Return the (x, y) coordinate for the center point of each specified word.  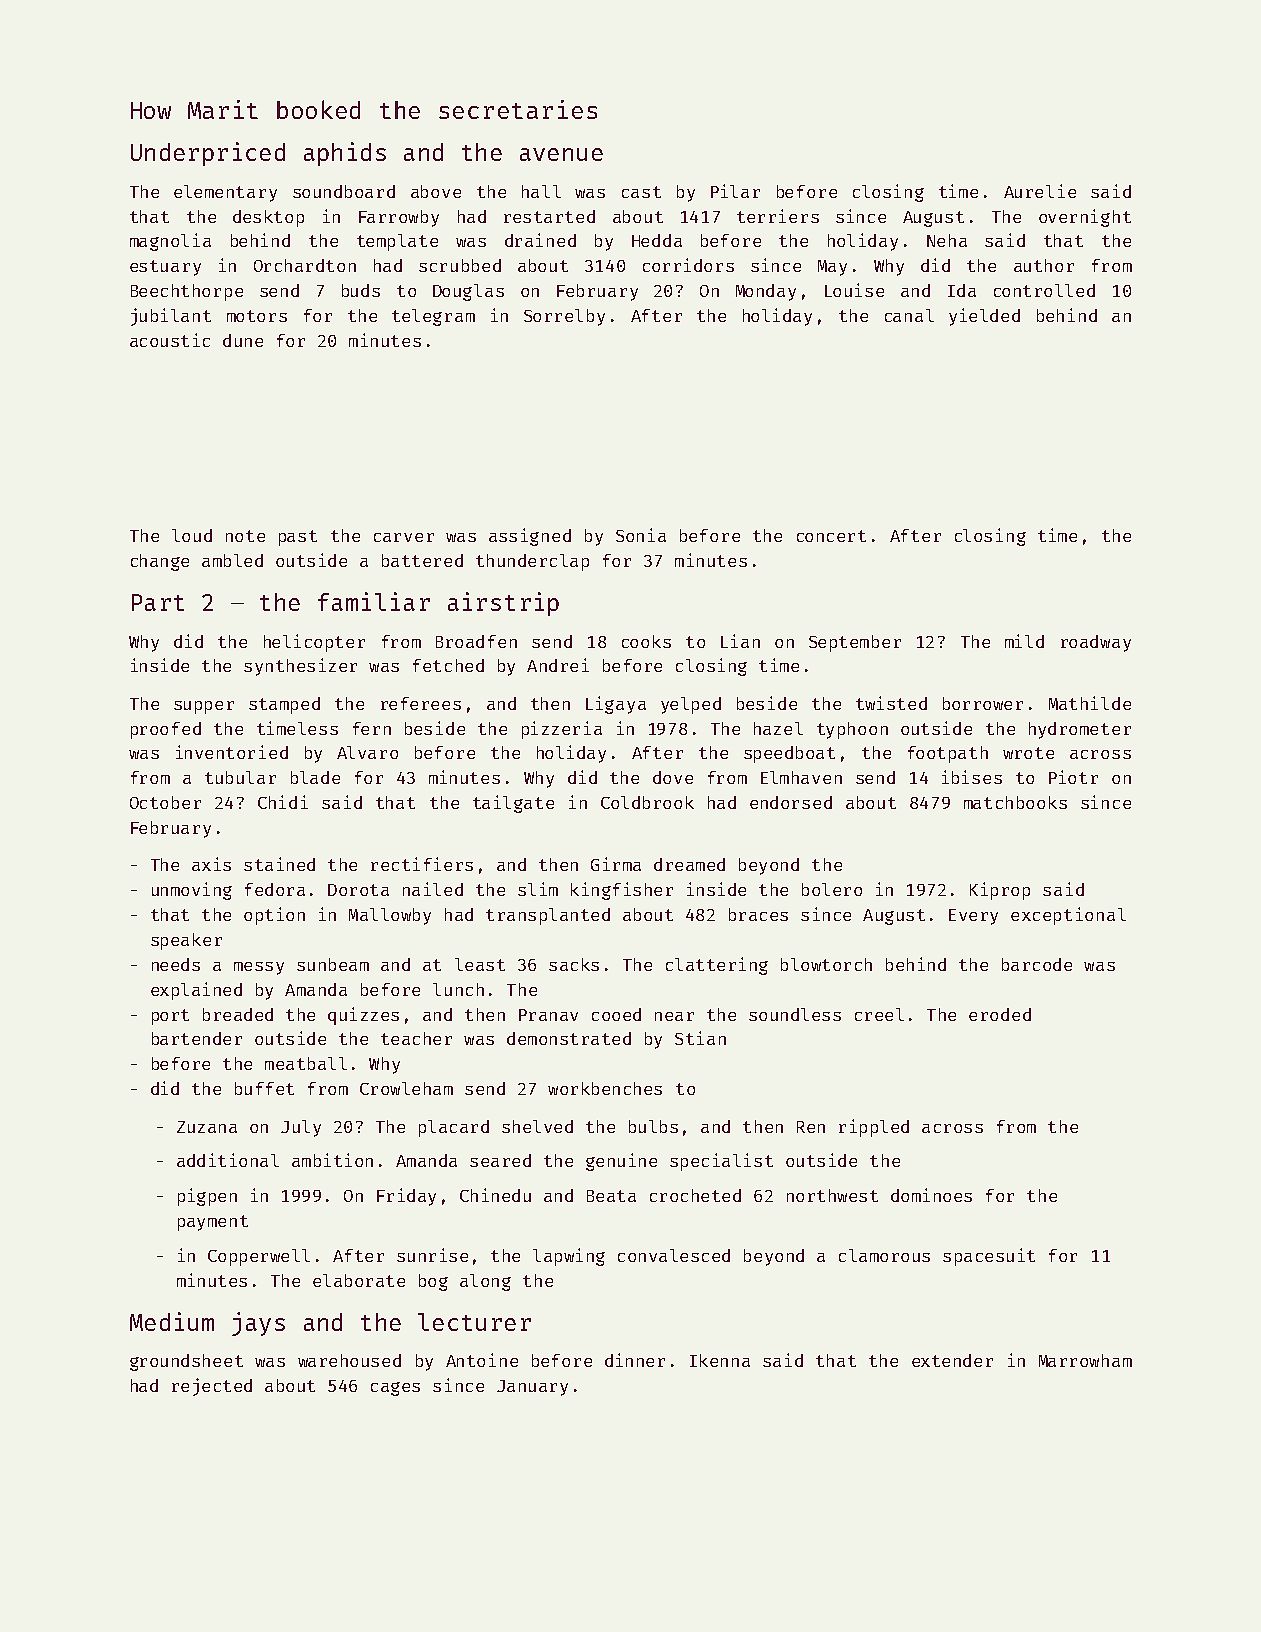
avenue (561, 154)
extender (952, 1360)
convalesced (674, 1255)
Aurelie (1040, 191)
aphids (345, 154)
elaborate (359, 1280)
